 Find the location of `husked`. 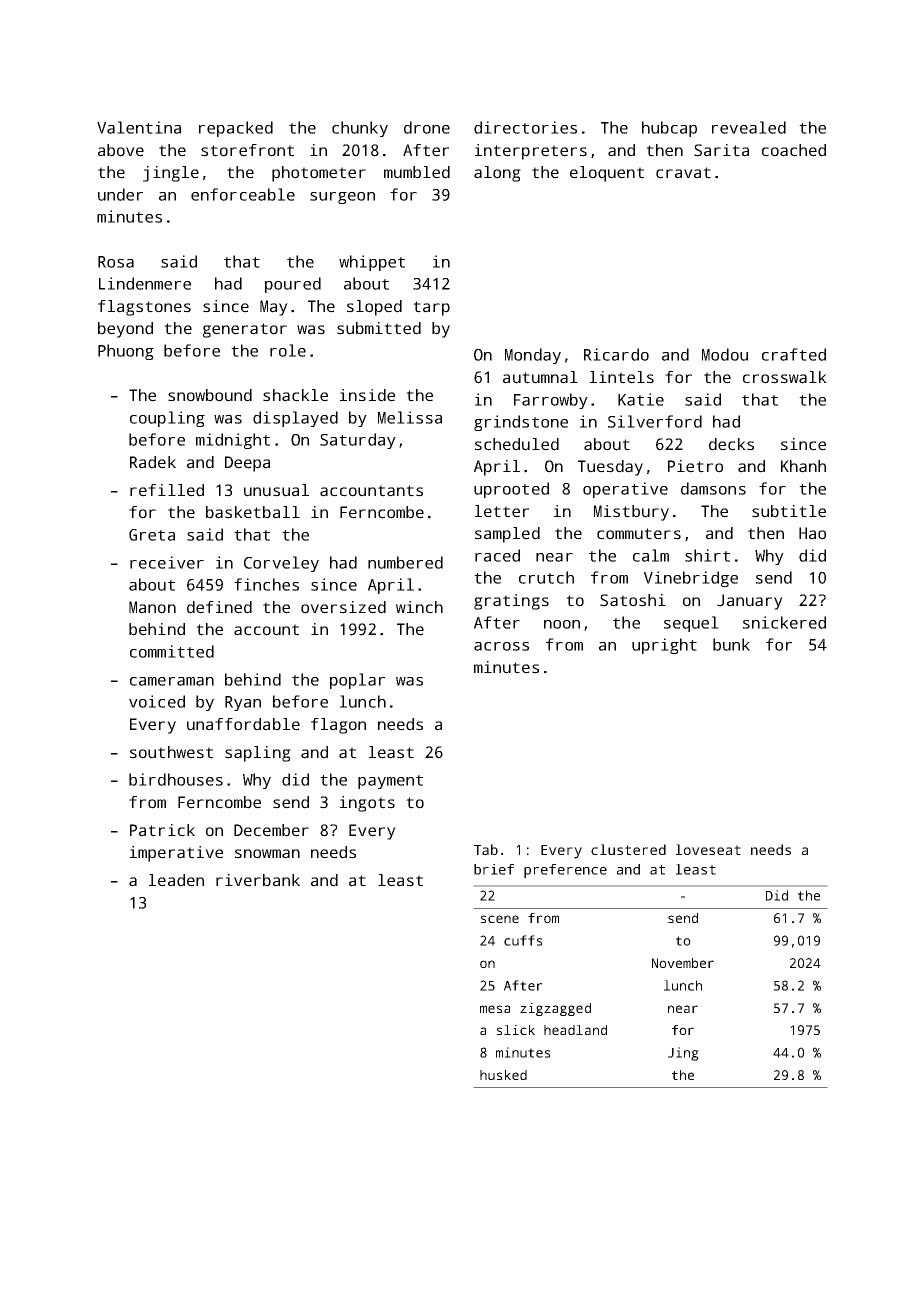

husked is located at coordinates (503, 1075).
